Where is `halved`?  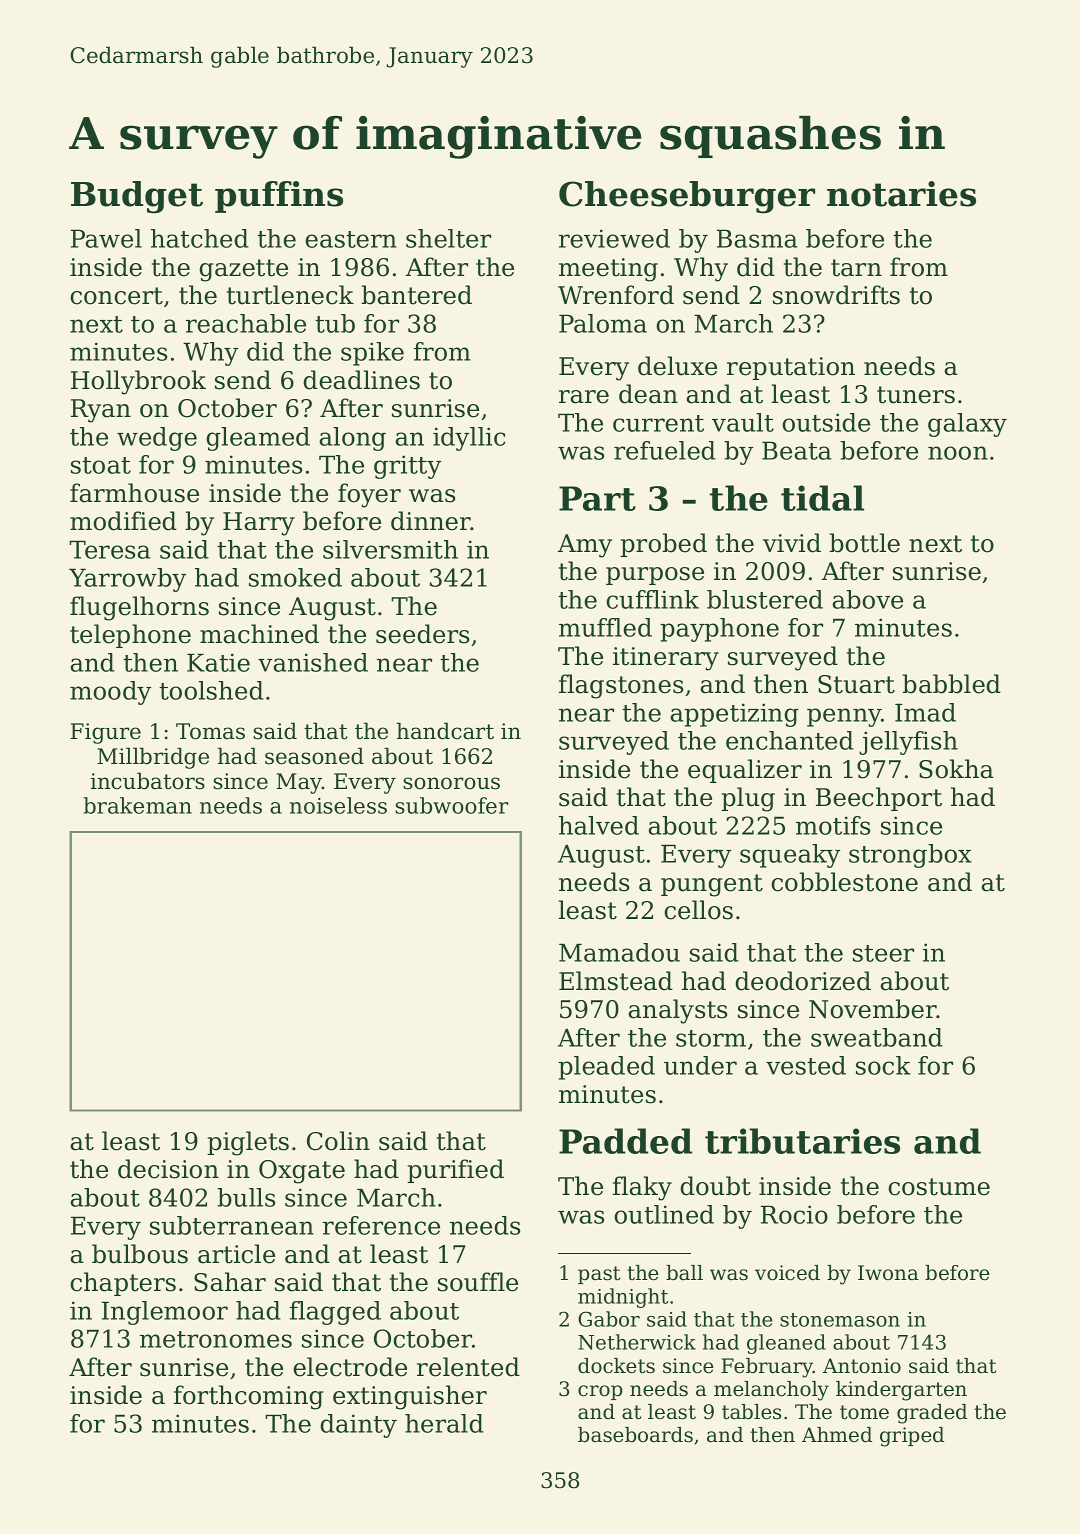
halved is located at coordinates (599, 825).
